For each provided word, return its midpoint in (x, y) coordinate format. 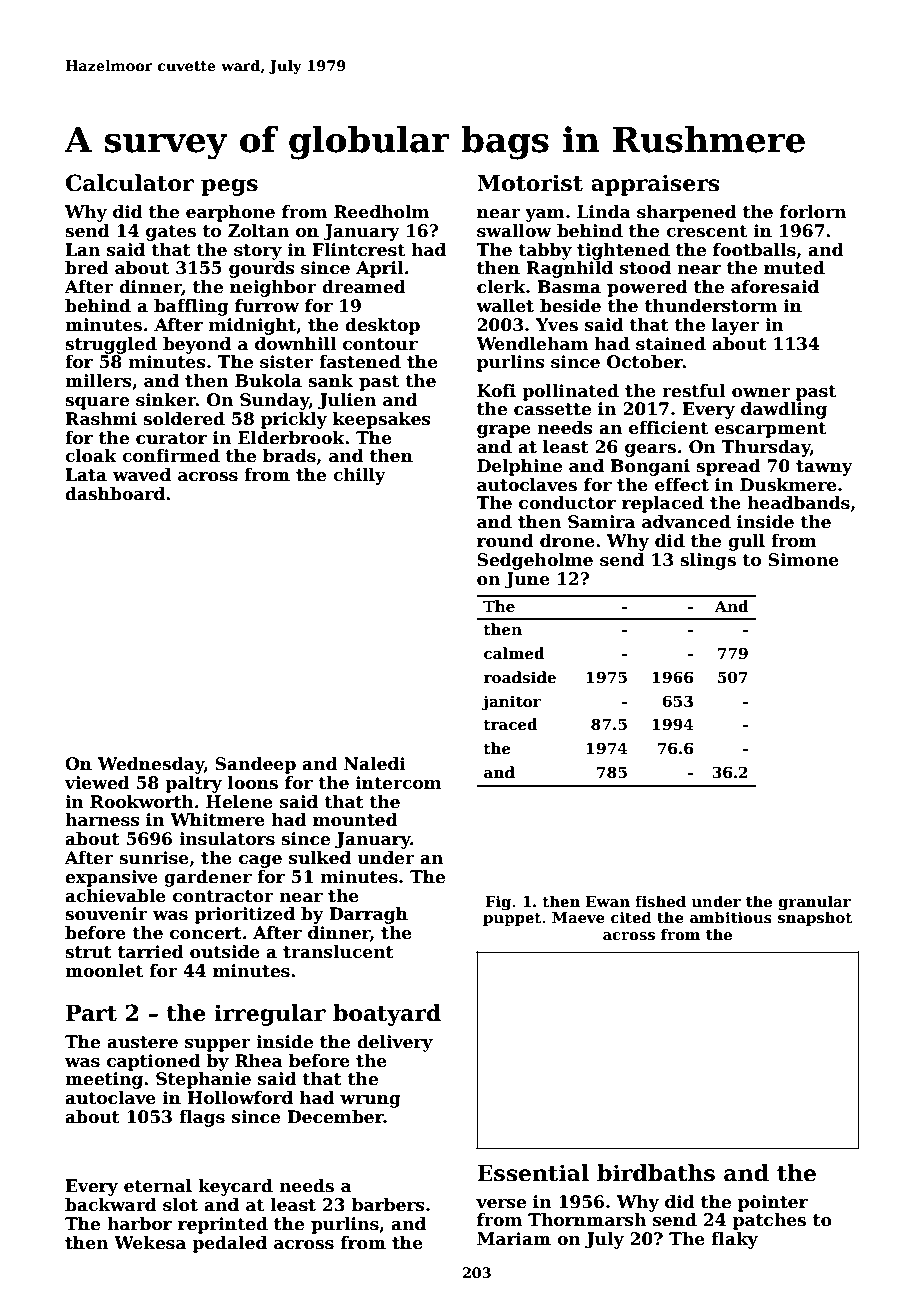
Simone (803, 560)
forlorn (813, 212)
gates (171, 233)
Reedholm (381, 212)
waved (142, 475)
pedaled (229, 1244)
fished (660, 901)
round (505, 541)
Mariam (514, 1239)
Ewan (608, 901)
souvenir (106, 914)
